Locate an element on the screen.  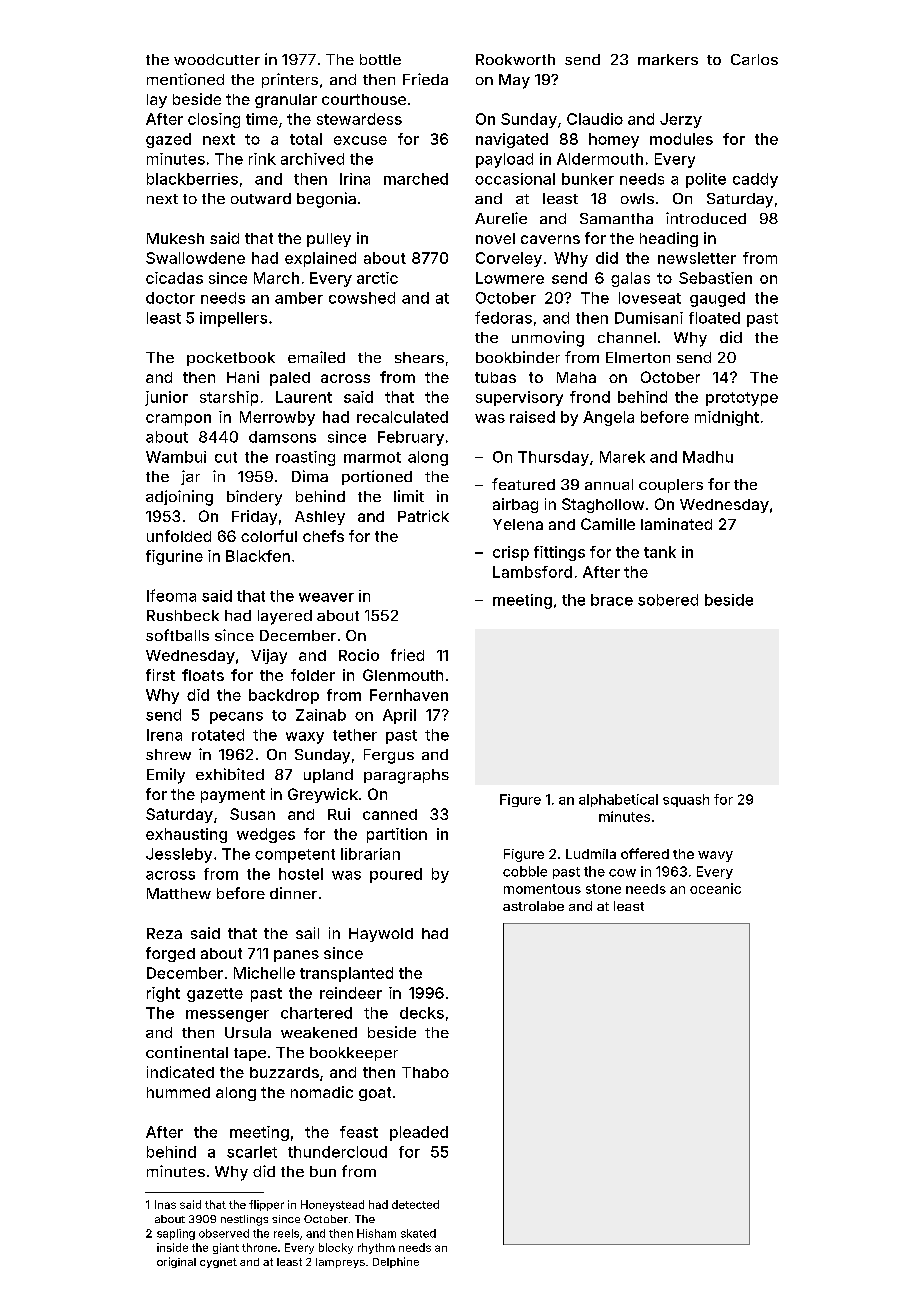
navigated is located at coordinates (512, 140).
